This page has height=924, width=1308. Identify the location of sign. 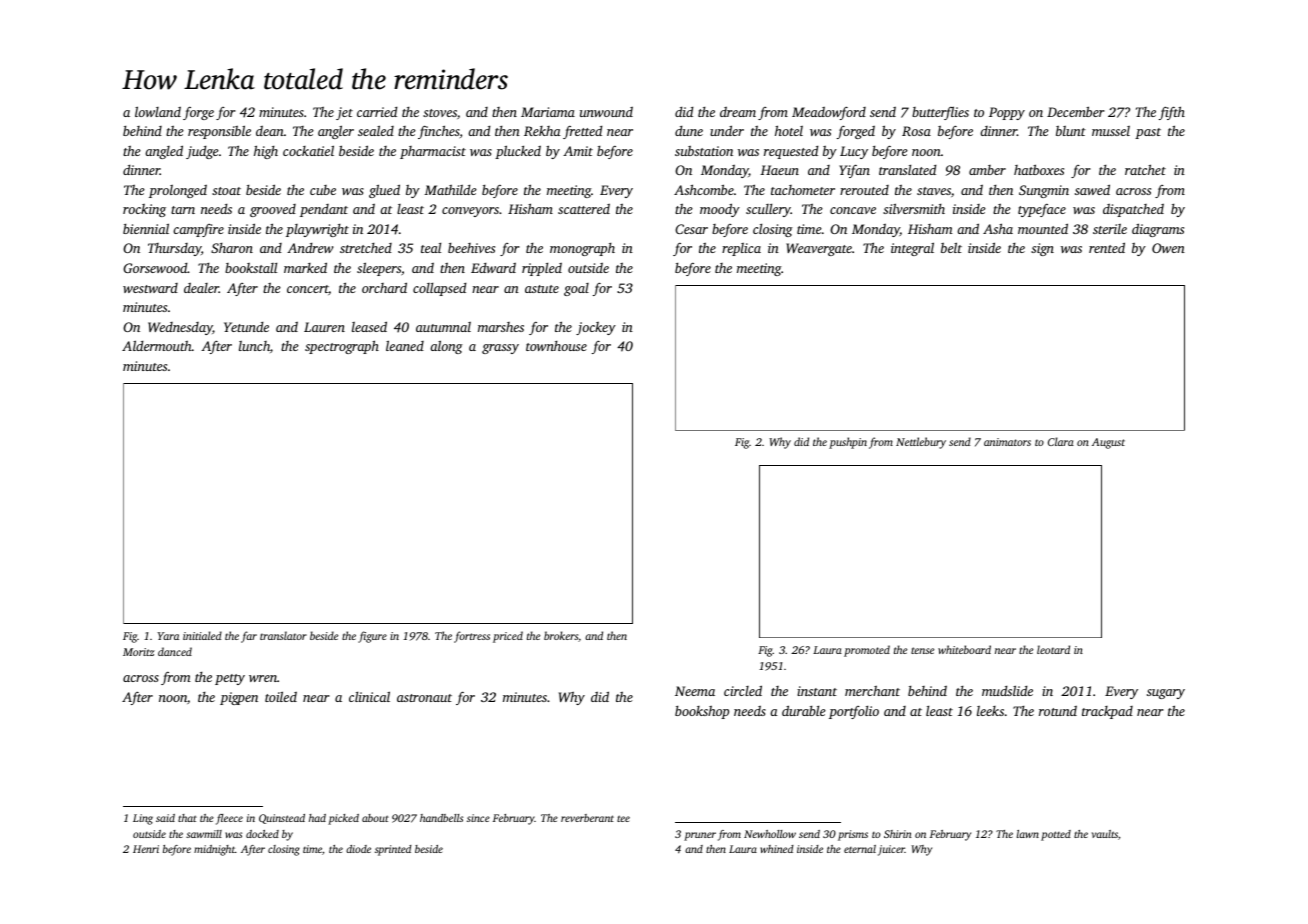
(1042, 249).
